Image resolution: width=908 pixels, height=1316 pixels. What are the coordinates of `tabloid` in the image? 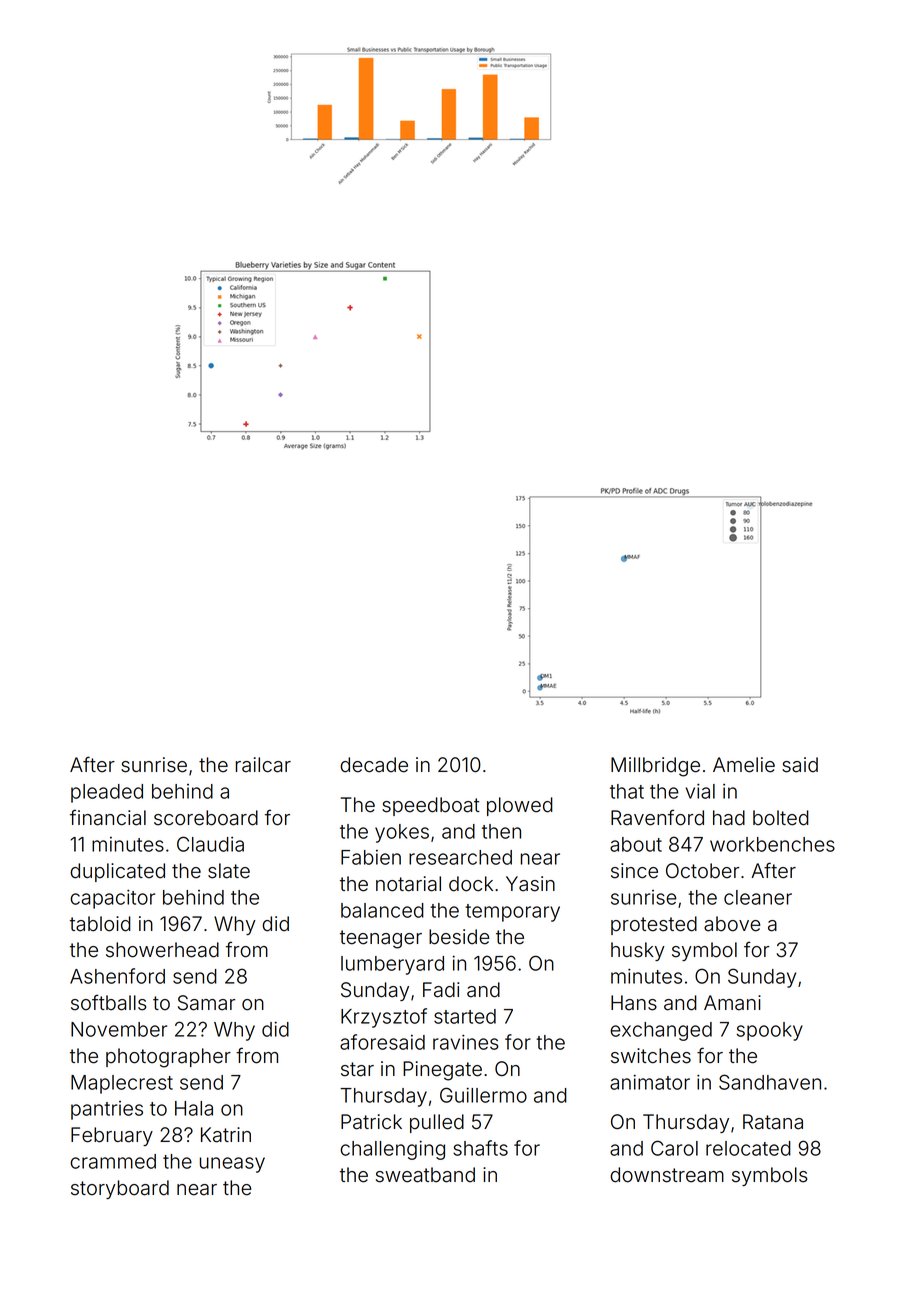 It's located at (100, 924).
